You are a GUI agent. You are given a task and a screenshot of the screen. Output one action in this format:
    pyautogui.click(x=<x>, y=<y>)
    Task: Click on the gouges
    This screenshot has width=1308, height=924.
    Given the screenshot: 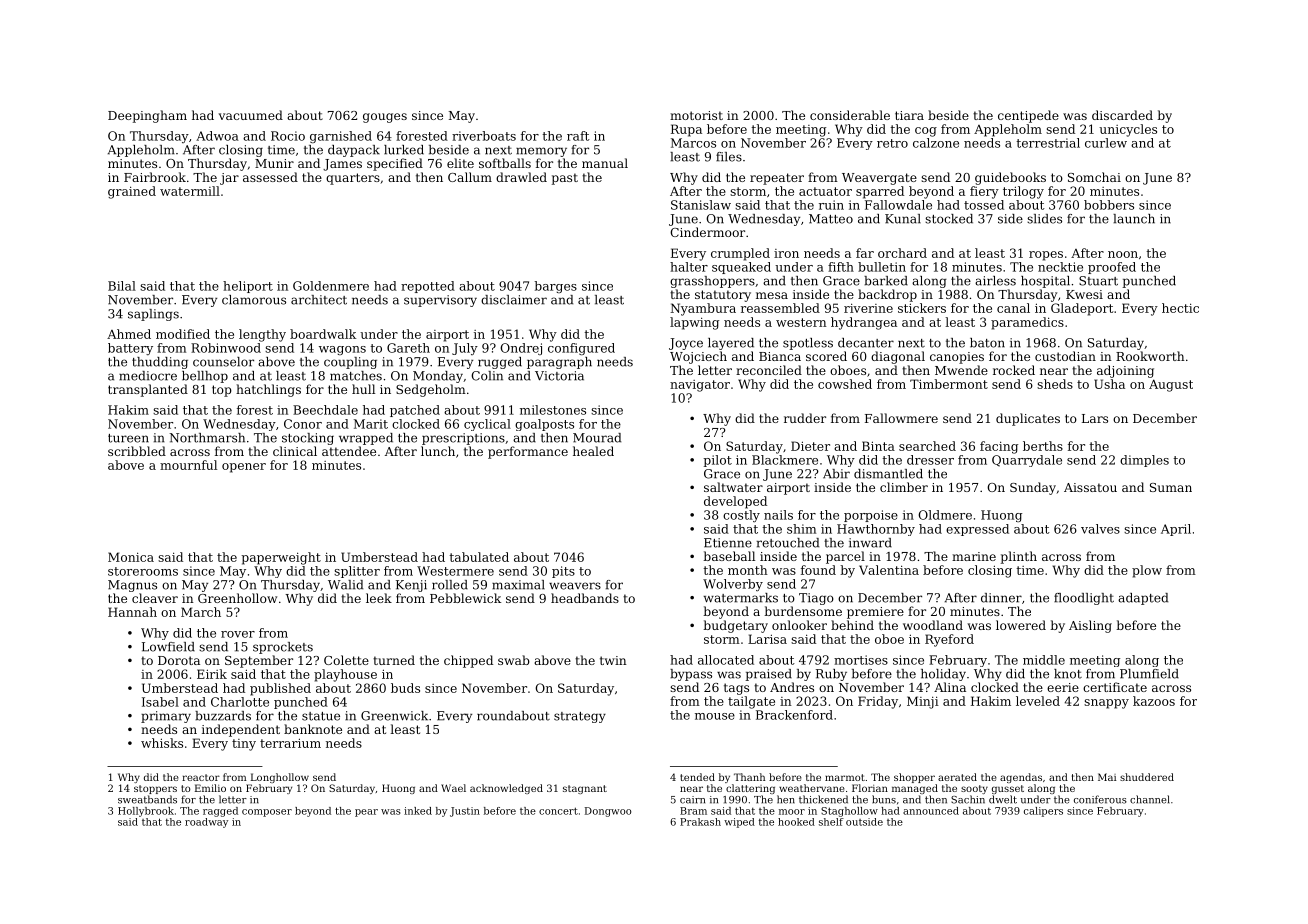 What is the action you would take?
    pyautogui.click(x=385, y=118)
